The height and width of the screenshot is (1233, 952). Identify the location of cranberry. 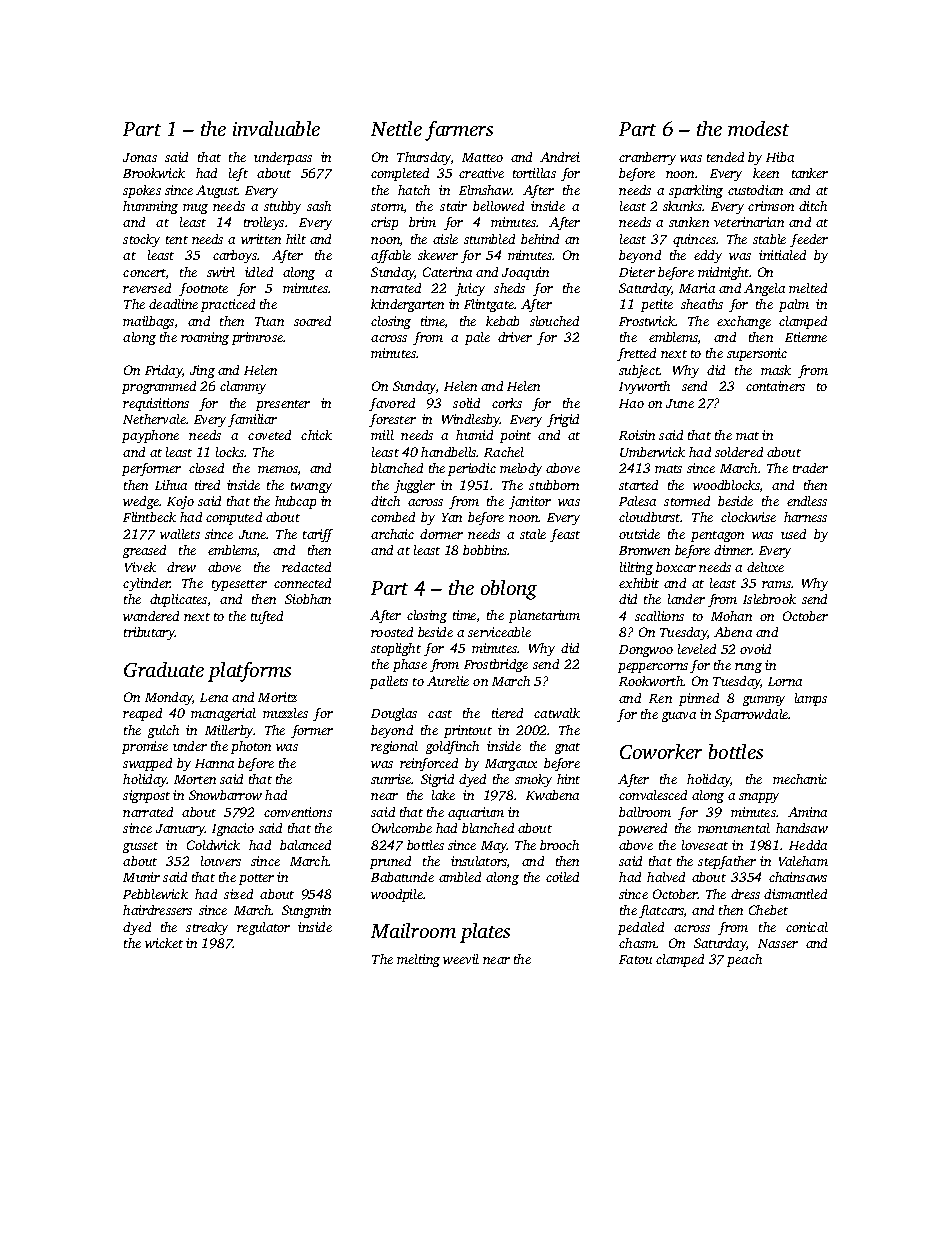
(647, 158).
